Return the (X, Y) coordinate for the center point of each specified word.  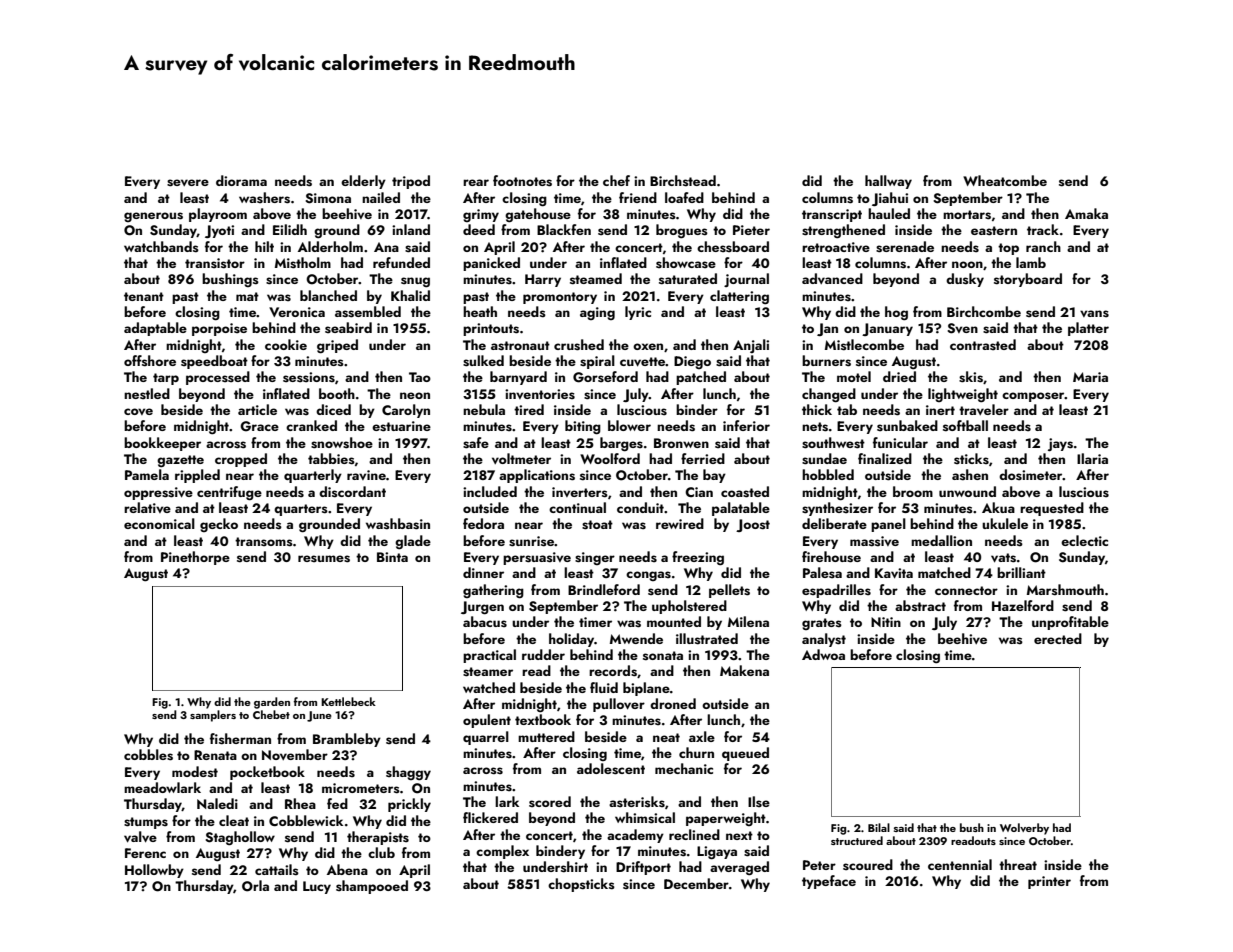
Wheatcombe (1005, 180)
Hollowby (154, 871)
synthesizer (837, 509)
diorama (241, 180)
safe (476, 443)
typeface (829, 882)
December (696, 883)
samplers (213, 716)
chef (616, 180)
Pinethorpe (195, 558)
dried (899, 376)
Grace (259, 426)
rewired (680, 523)
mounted (674, 621)
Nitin (886, 622)
